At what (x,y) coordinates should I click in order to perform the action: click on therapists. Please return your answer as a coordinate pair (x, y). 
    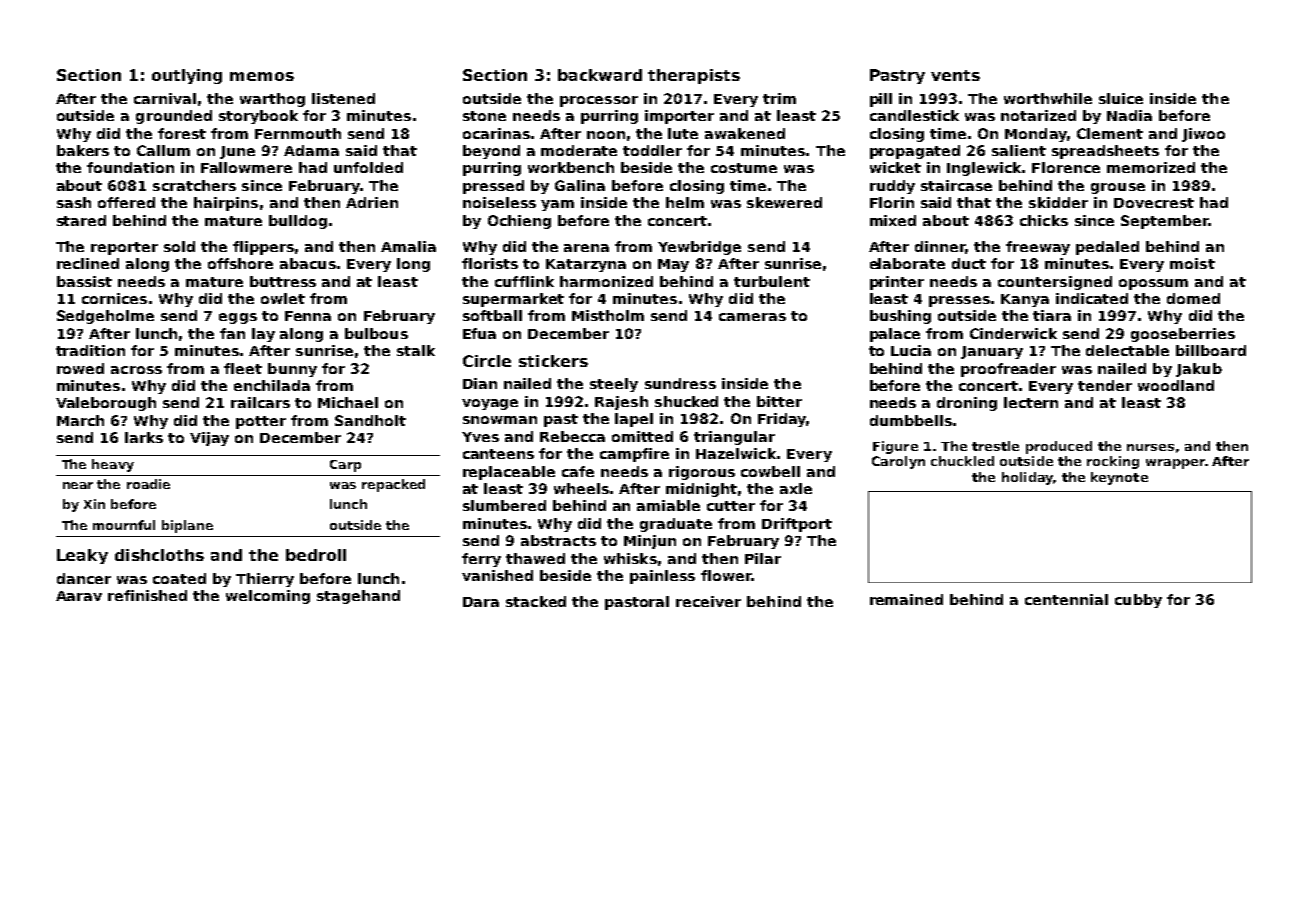
    Looking at the image, I should click on (694, 76).
